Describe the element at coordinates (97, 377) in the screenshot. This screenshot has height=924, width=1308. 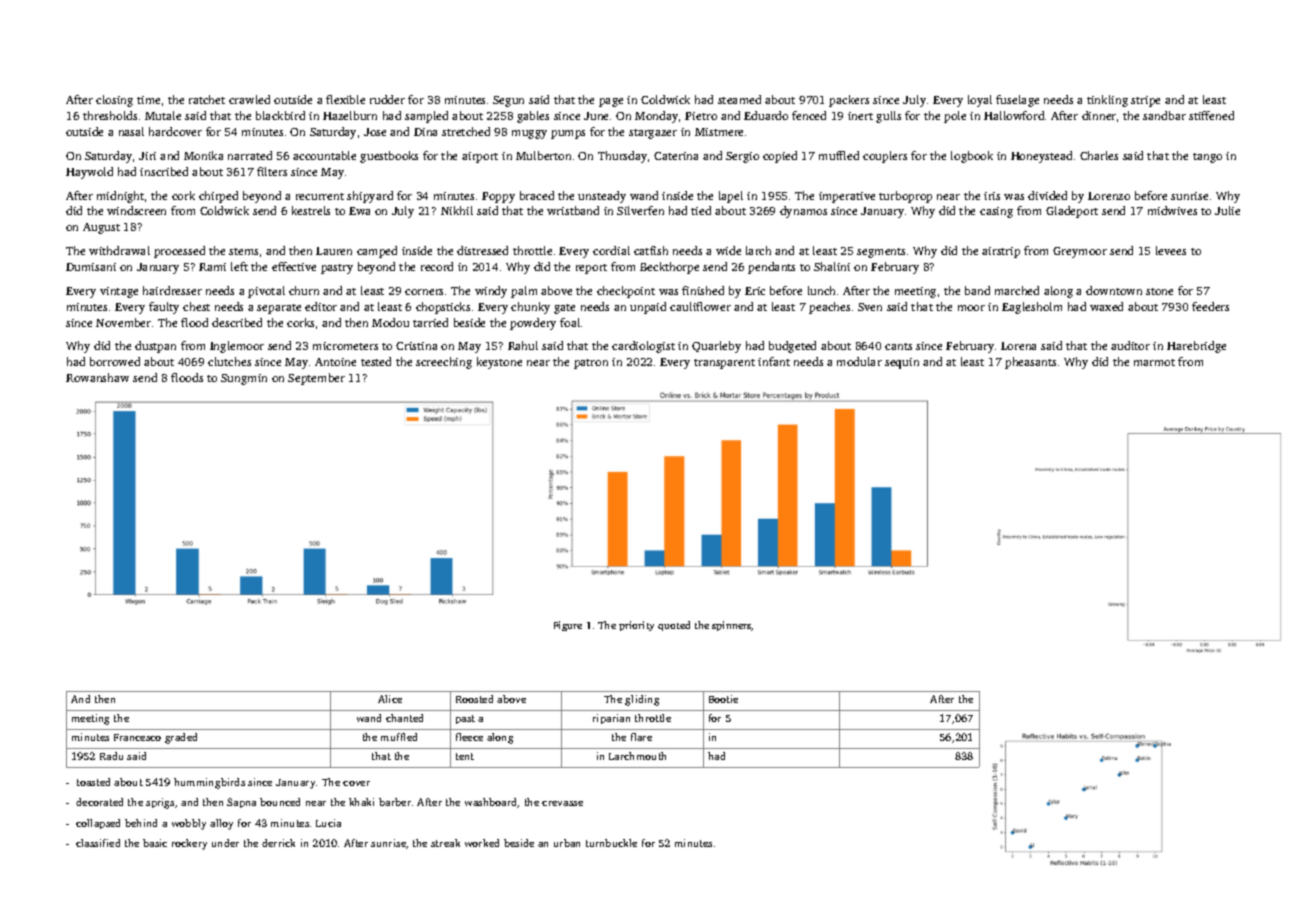
I see `Rowanshaw` at that location.
